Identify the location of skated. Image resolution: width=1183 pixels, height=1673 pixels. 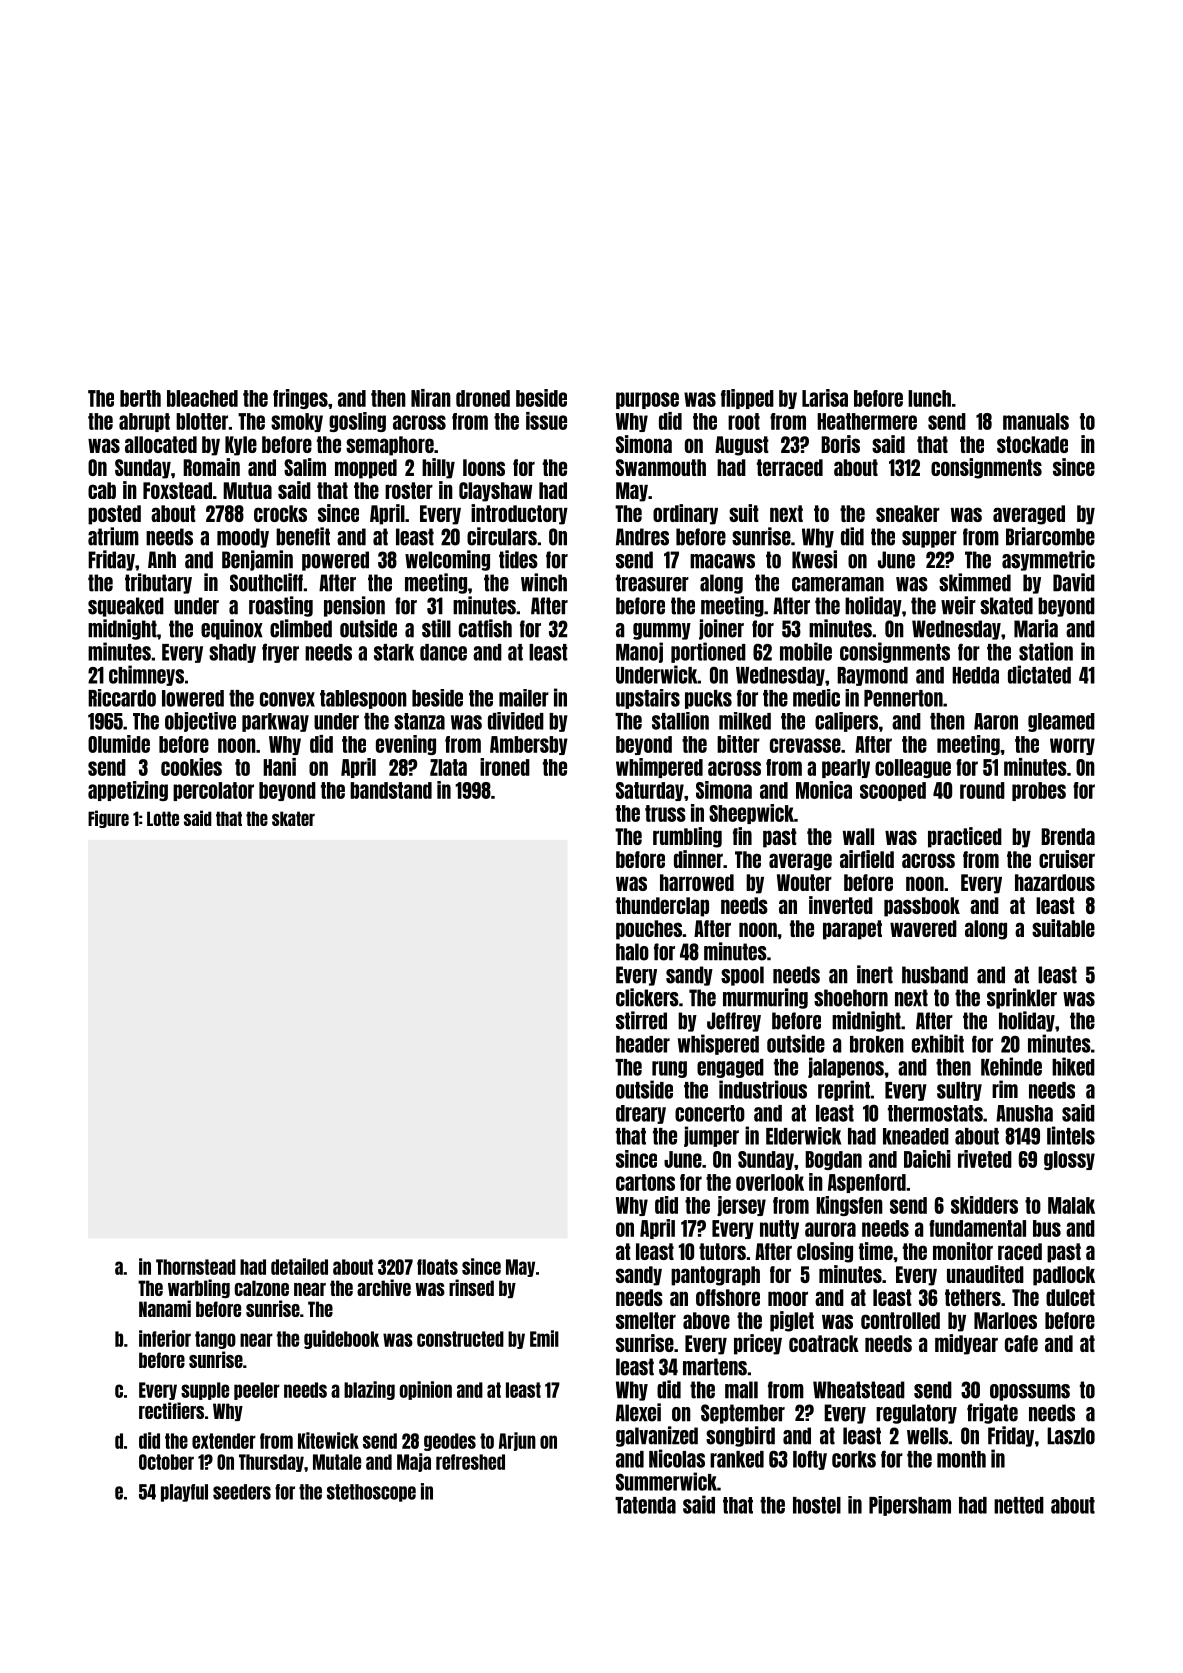
(1006, 606).
